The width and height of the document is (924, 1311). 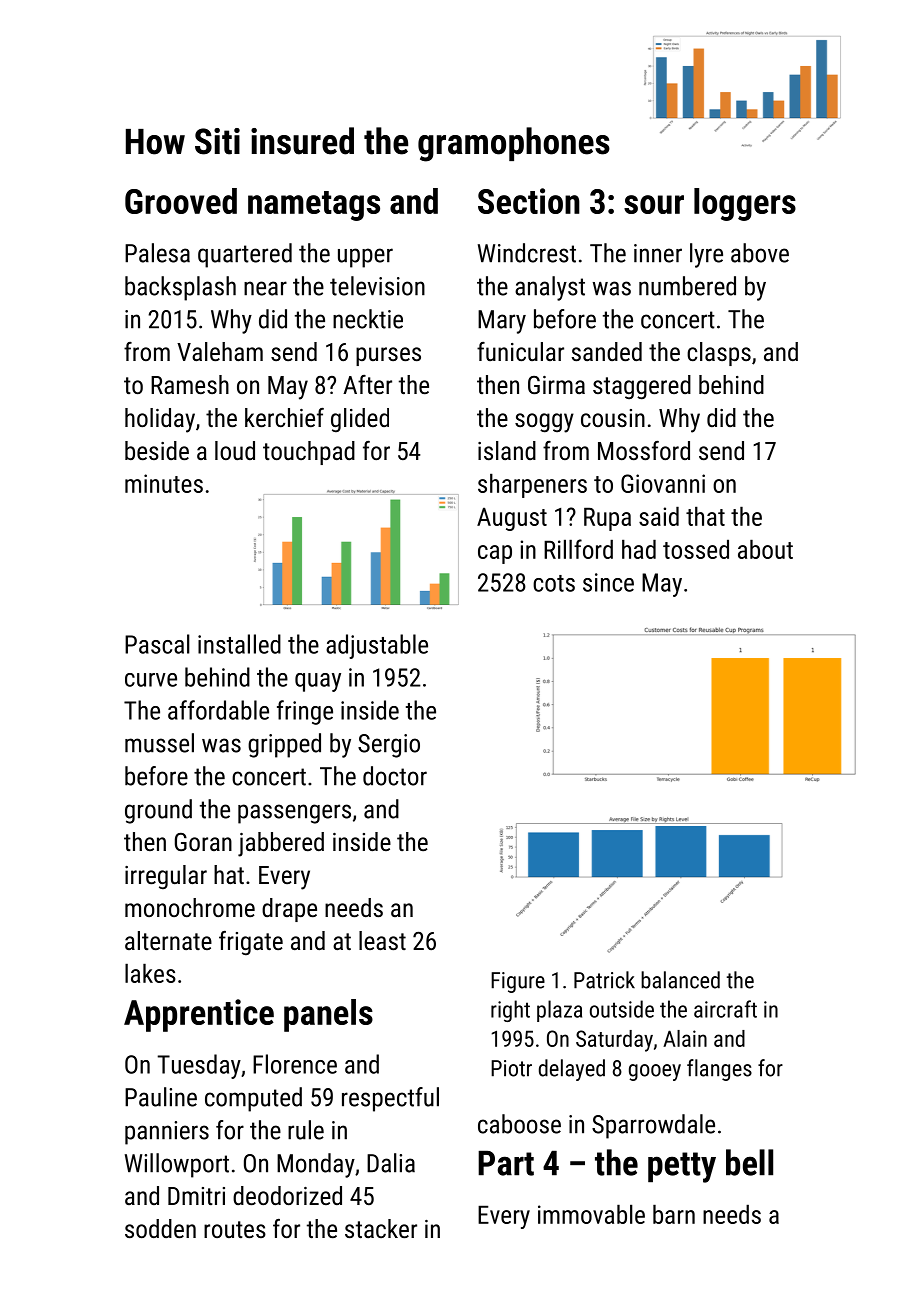 I want to click on loggers, so click(x=745, y=204).
